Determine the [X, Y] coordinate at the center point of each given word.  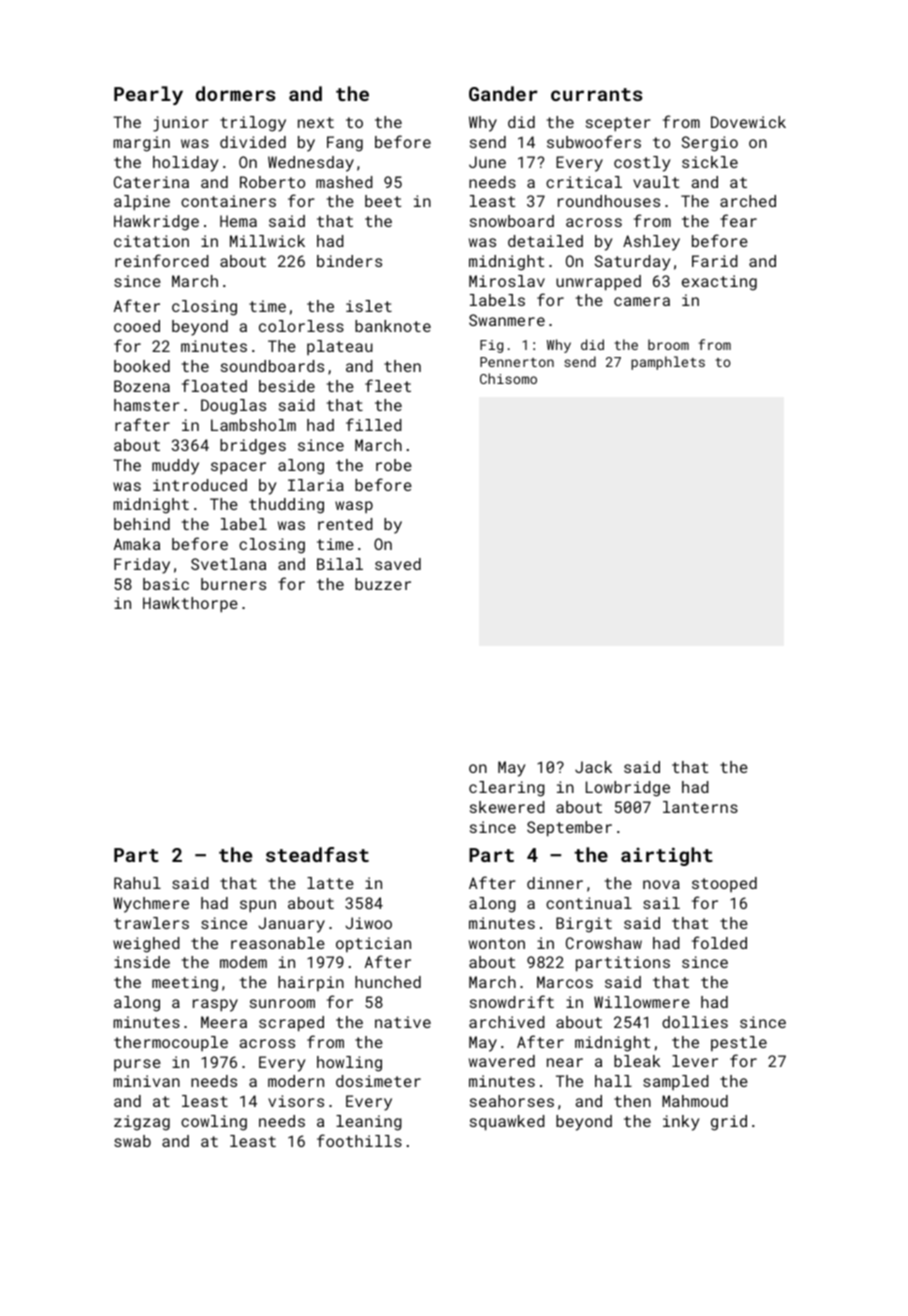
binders [349, 261]
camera [642, 301]
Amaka [137, 544]
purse [137, 1065]
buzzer [383, 584]
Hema [238, 221]
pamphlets [668, 363]
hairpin [311, 983]
